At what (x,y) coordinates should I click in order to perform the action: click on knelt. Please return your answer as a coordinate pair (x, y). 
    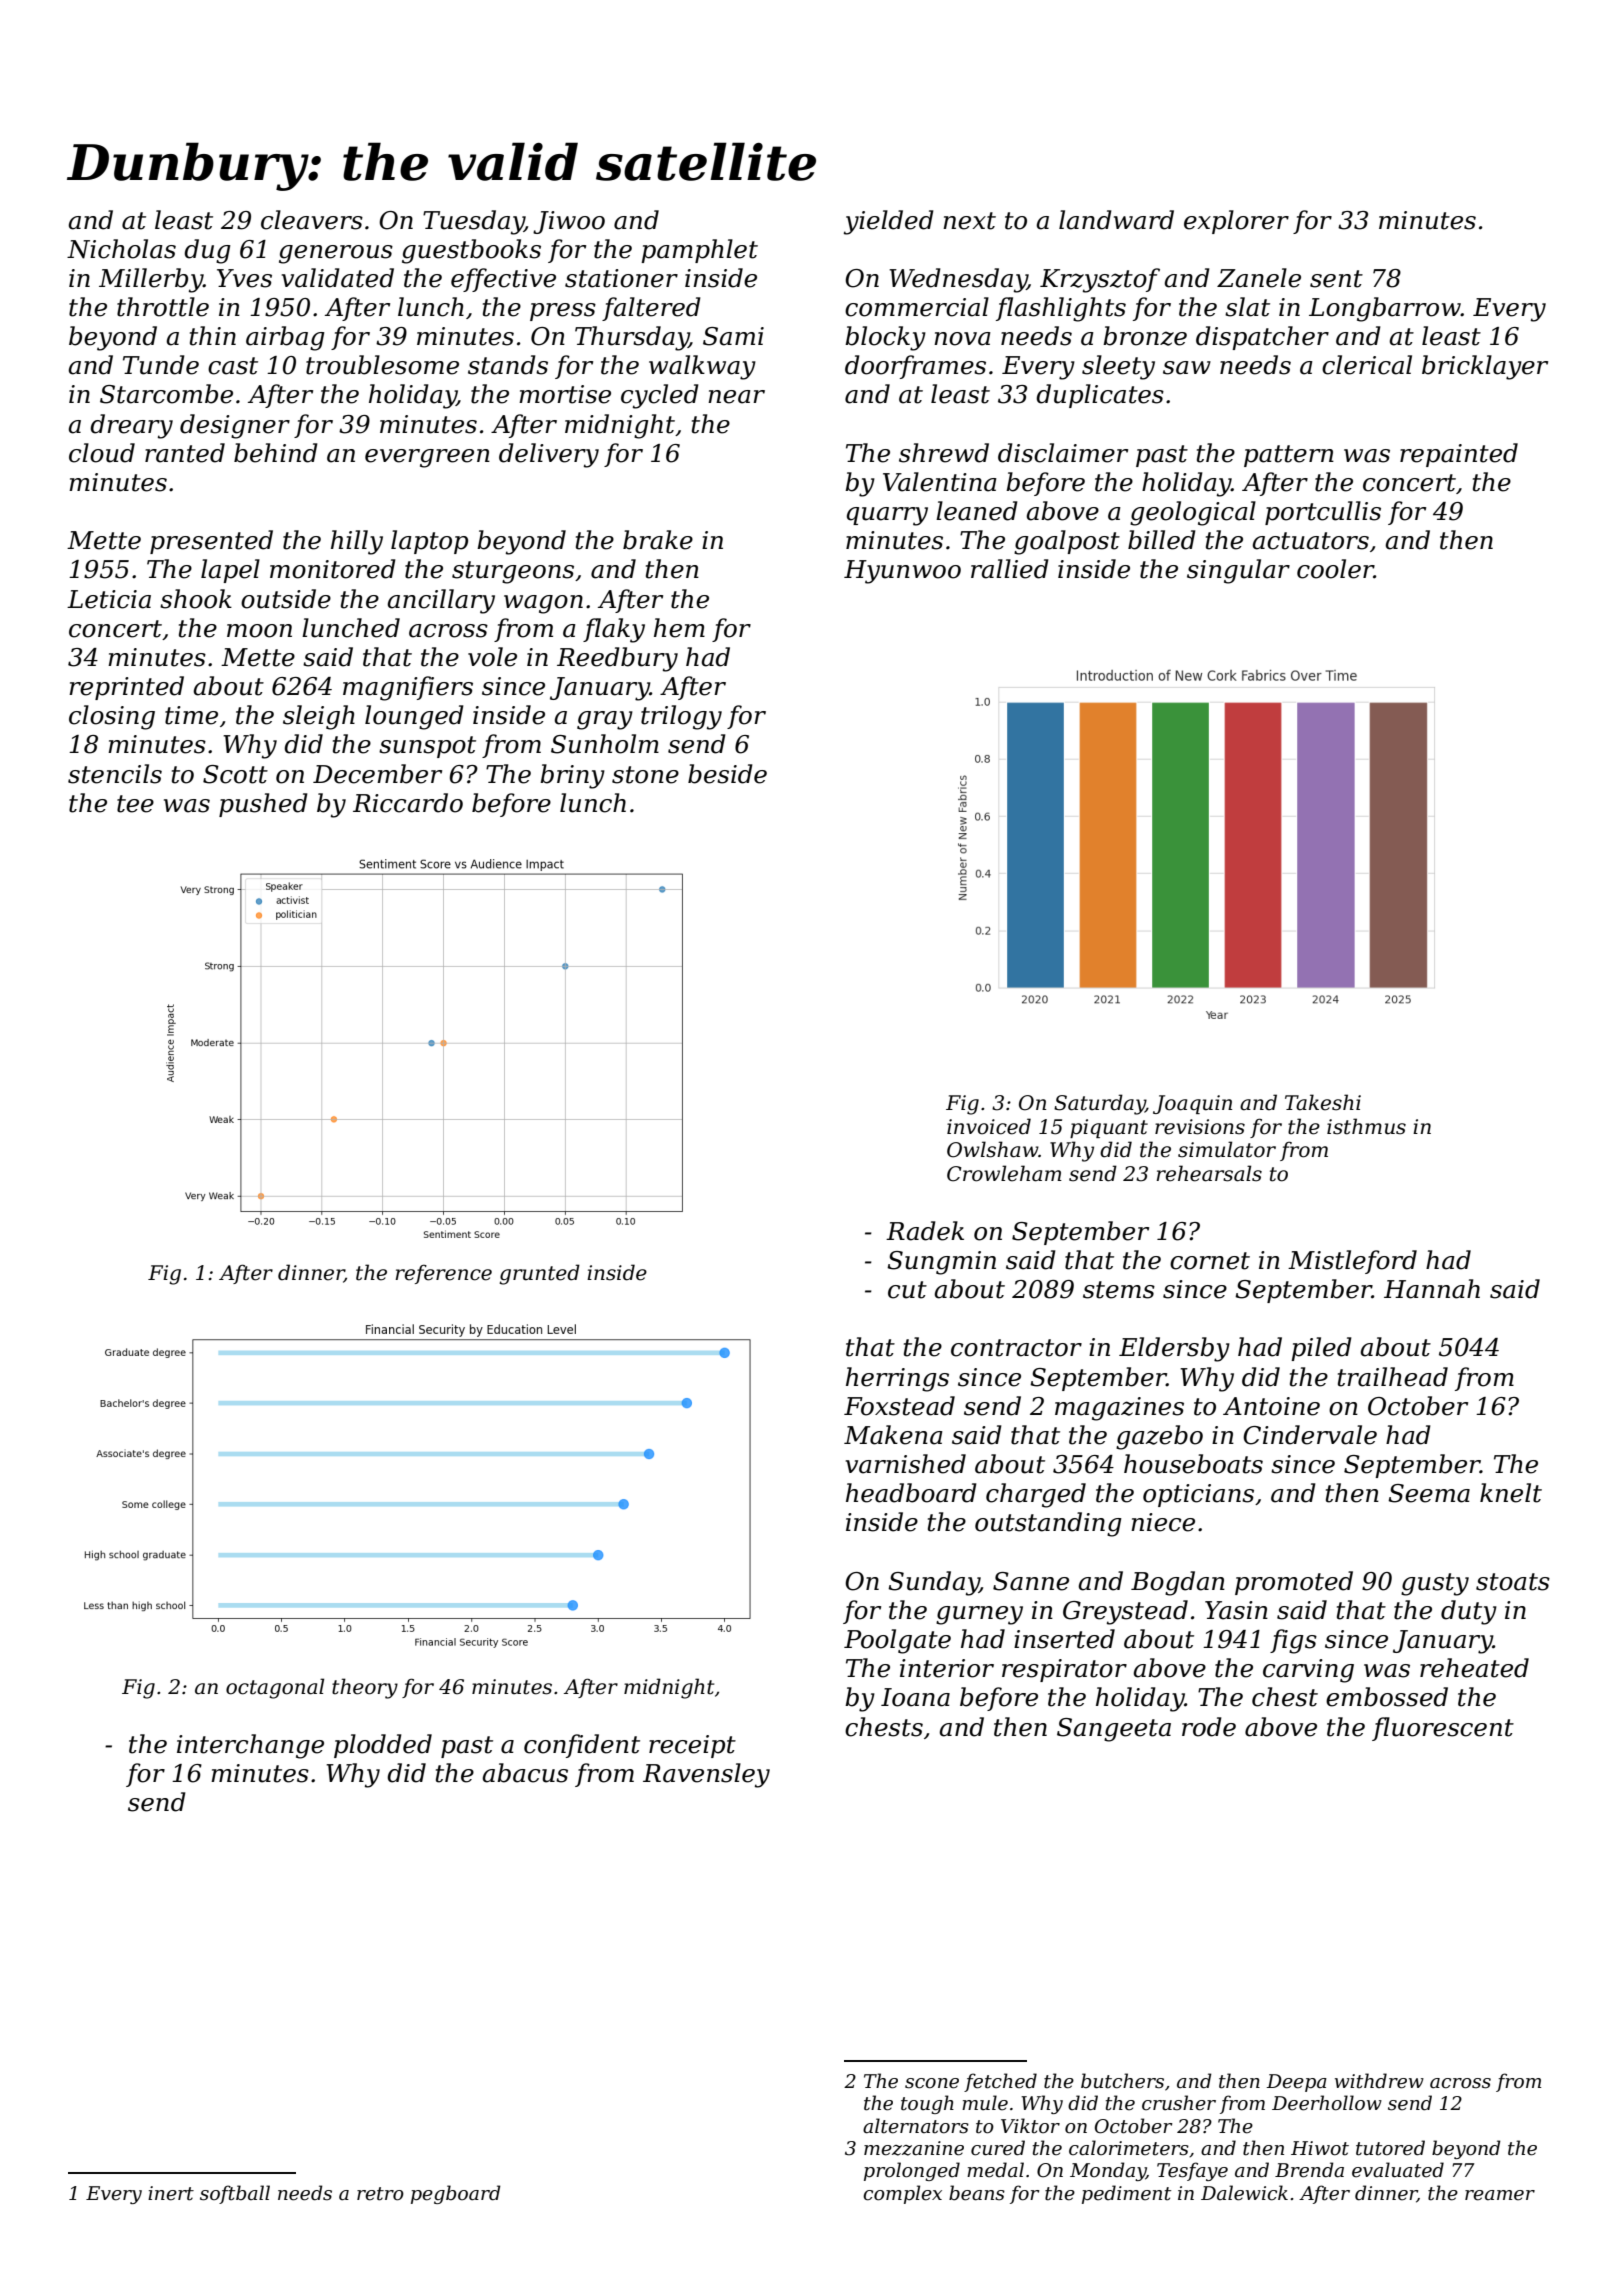
    Looking at the image, I should click on (1511, 1493).
